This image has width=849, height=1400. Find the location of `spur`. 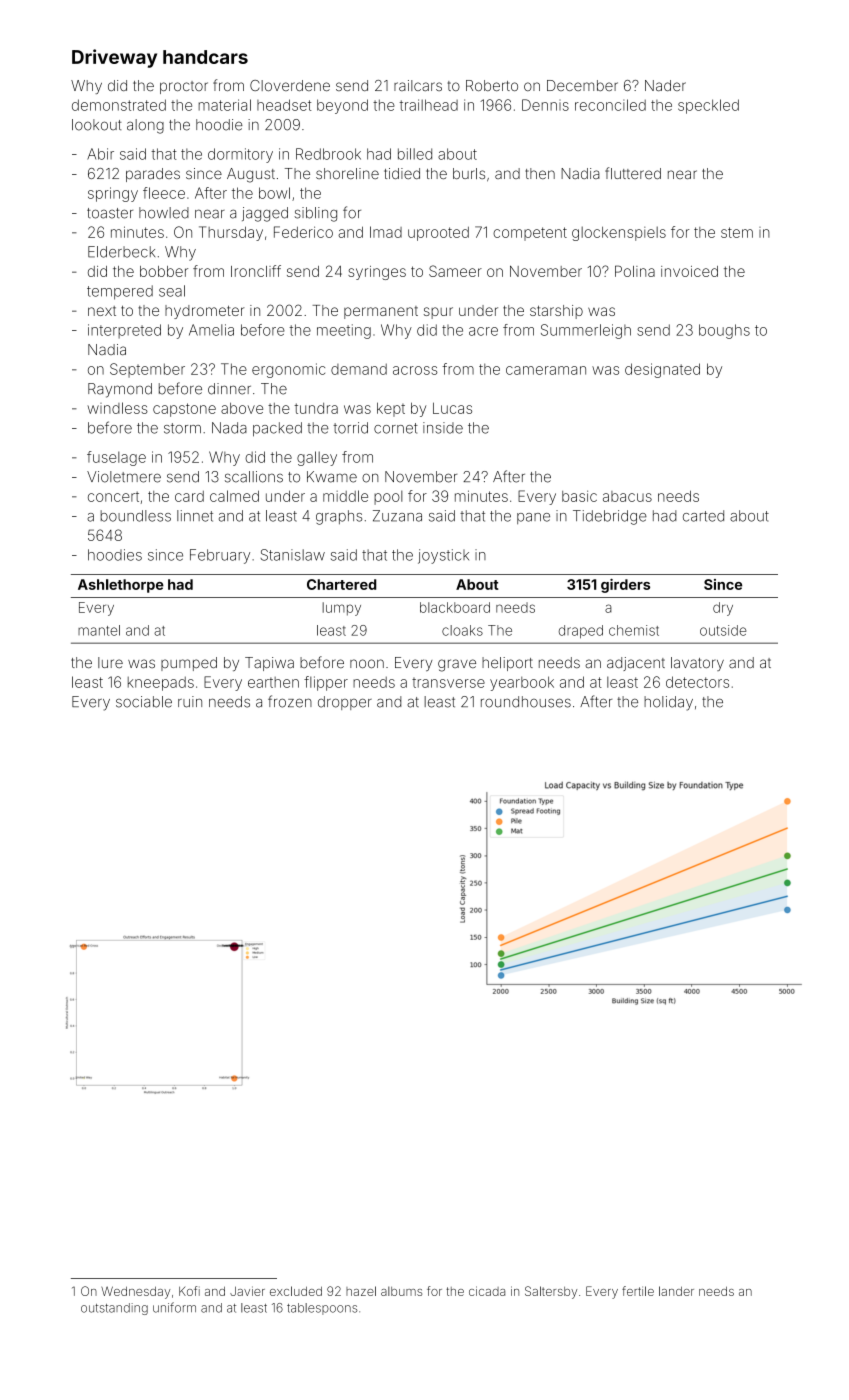

spur is located at coordinates (438, 313).
